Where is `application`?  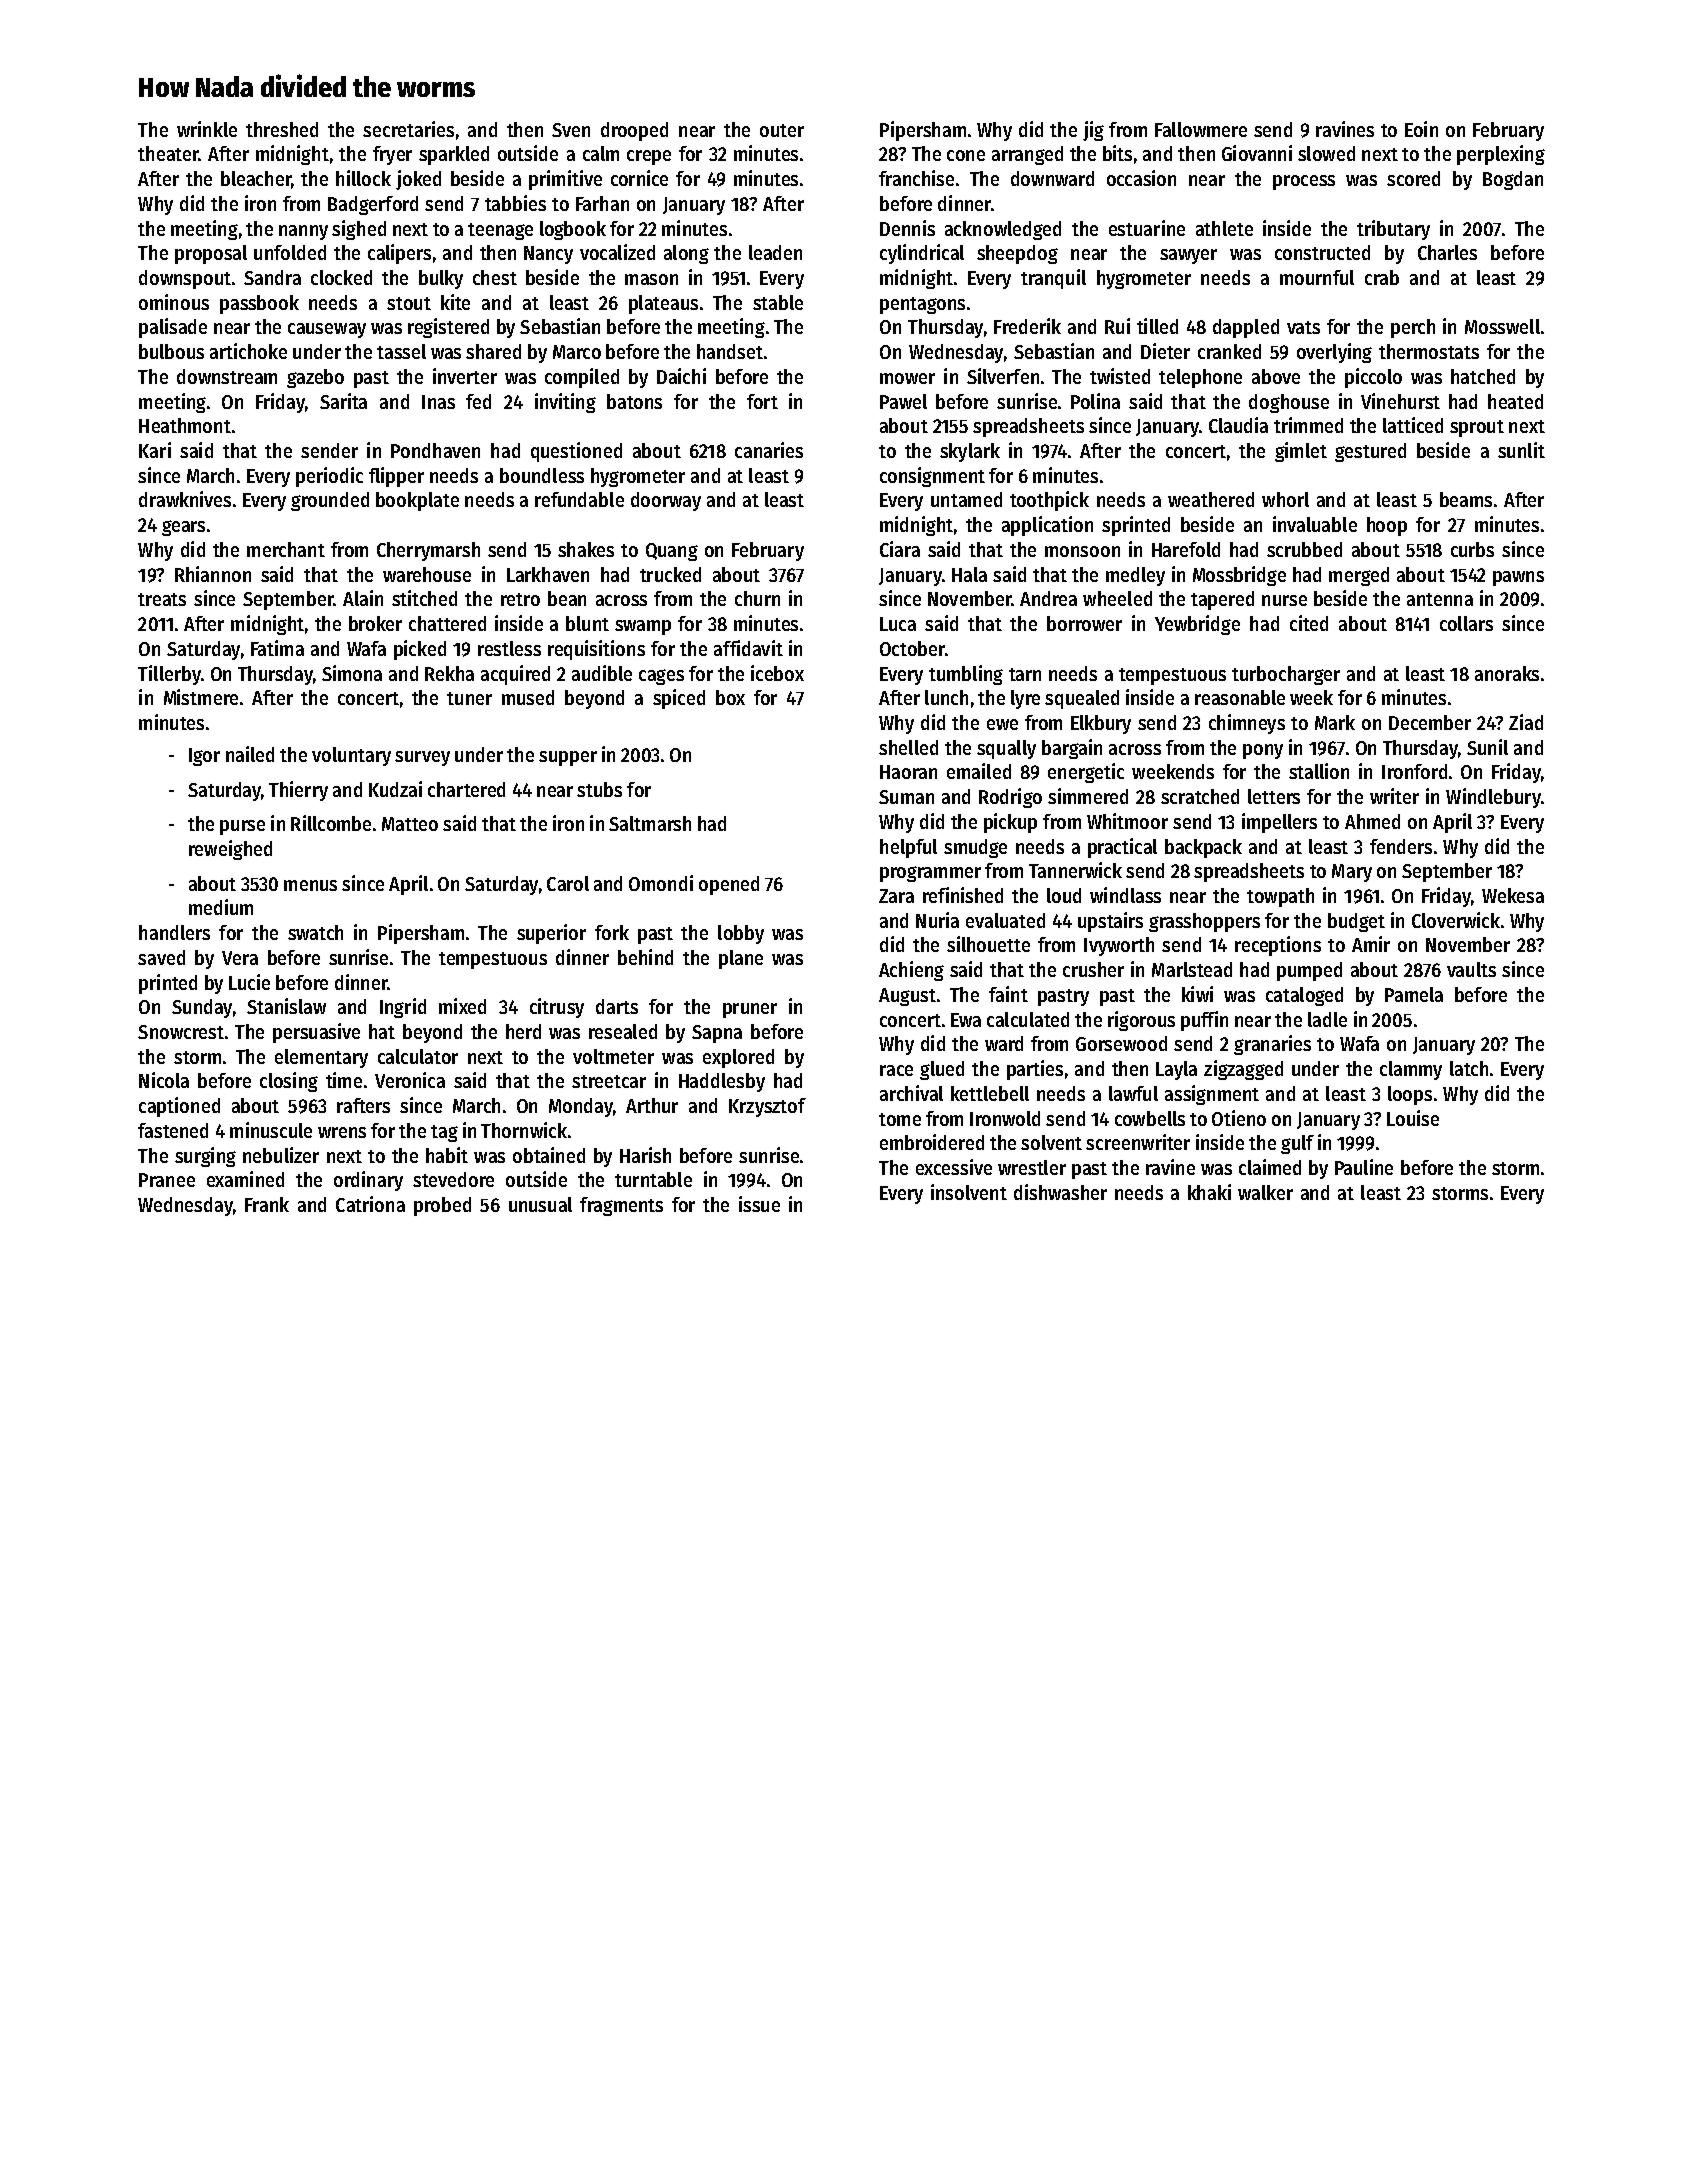 application is located at coordinates (1047, 526).
